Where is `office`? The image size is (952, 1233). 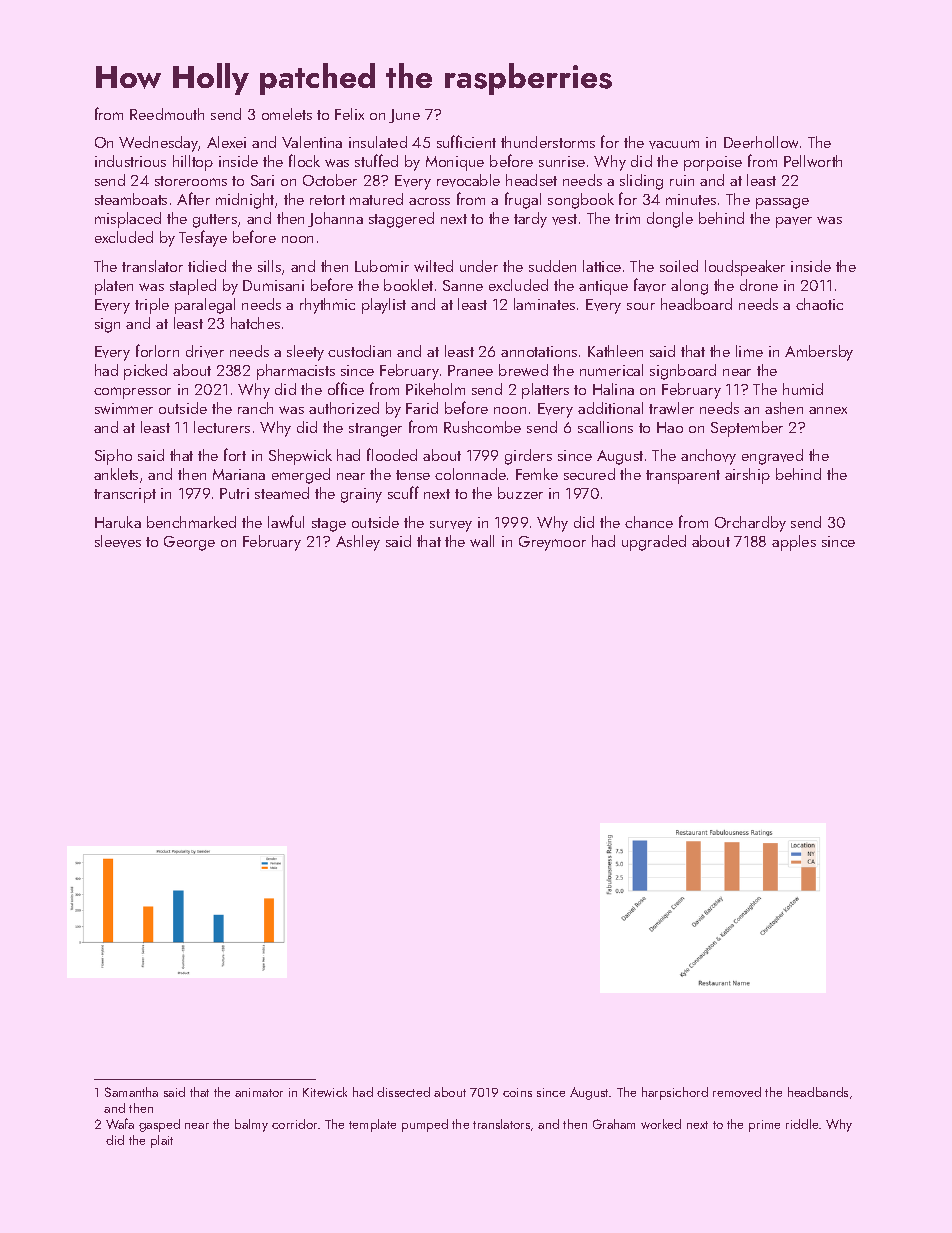 office is located at coordinates (346, 388).
